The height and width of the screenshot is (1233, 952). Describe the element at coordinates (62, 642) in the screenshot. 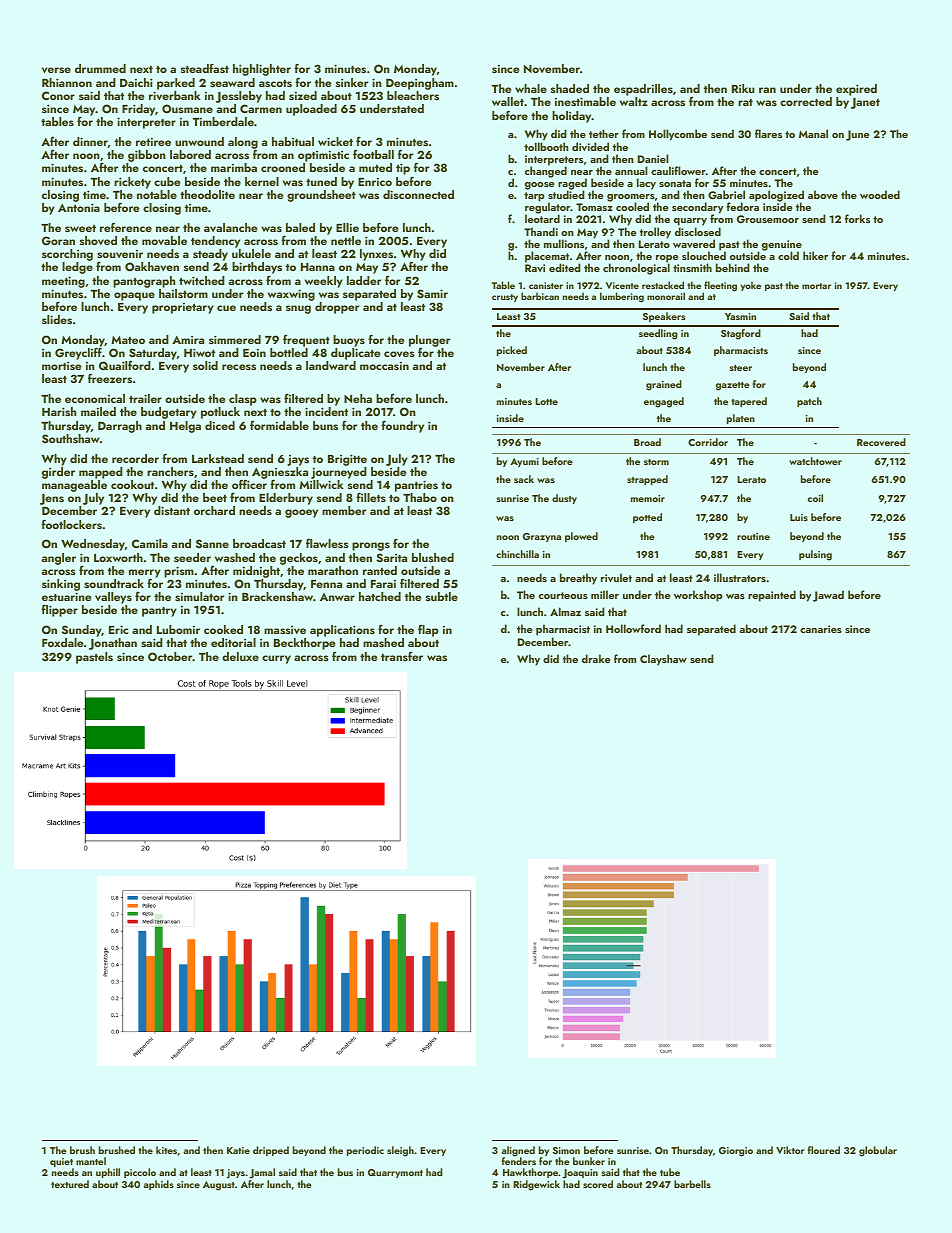

I see `Foxdale` at that location.
